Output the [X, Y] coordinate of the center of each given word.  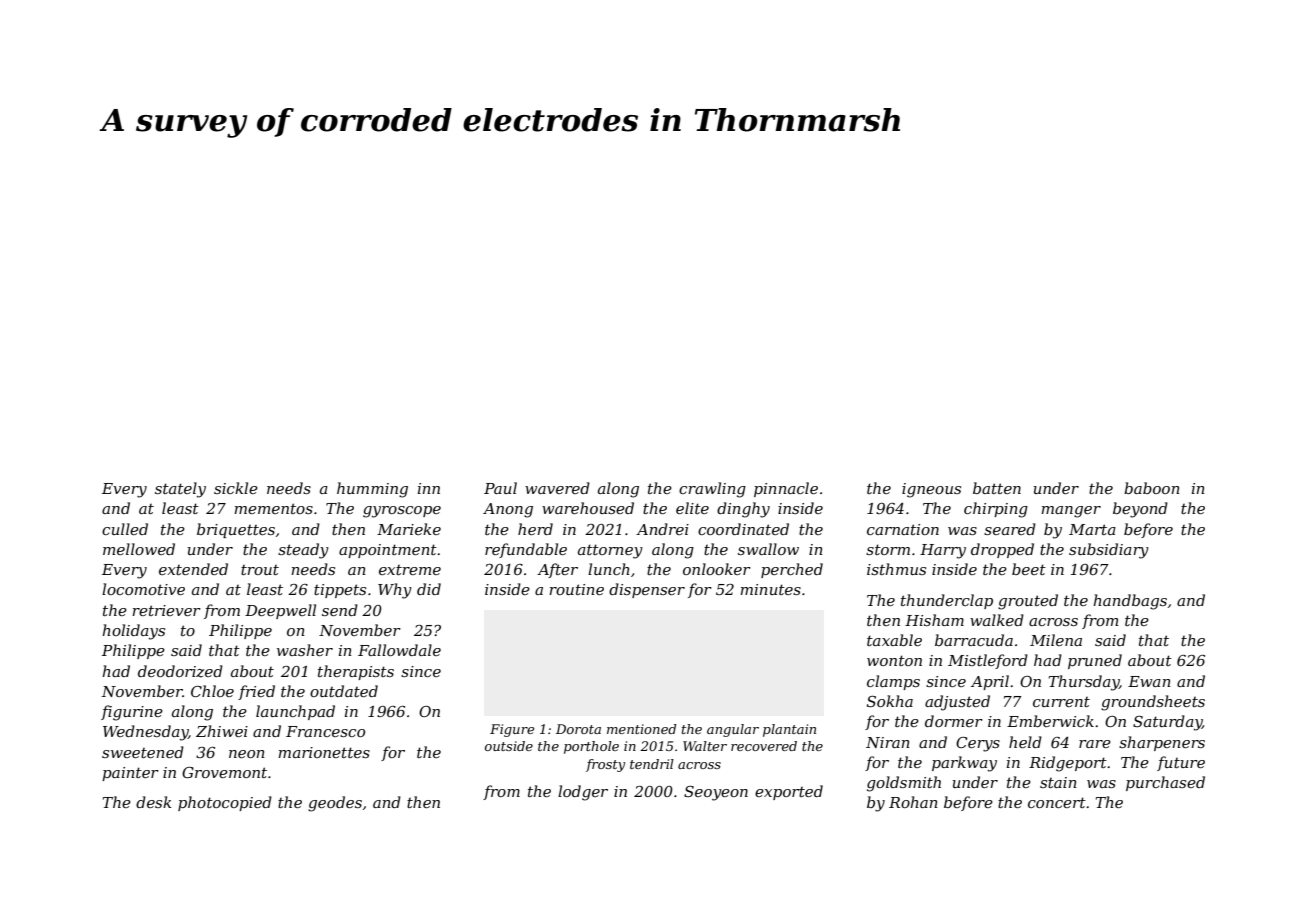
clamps [893, 682]
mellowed [139, 549]
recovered [764, 746]
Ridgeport [1068, 764]
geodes [335, 804]
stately [180, 490]
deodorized [180, 671]
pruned [1095, 661]
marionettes [324, 752]
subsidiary [1109, 551]
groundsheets [1153, 703]
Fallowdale [399, 650]
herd [535, 529]
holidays [133, 632]
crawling [712, 490]
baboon [1152, 488]
